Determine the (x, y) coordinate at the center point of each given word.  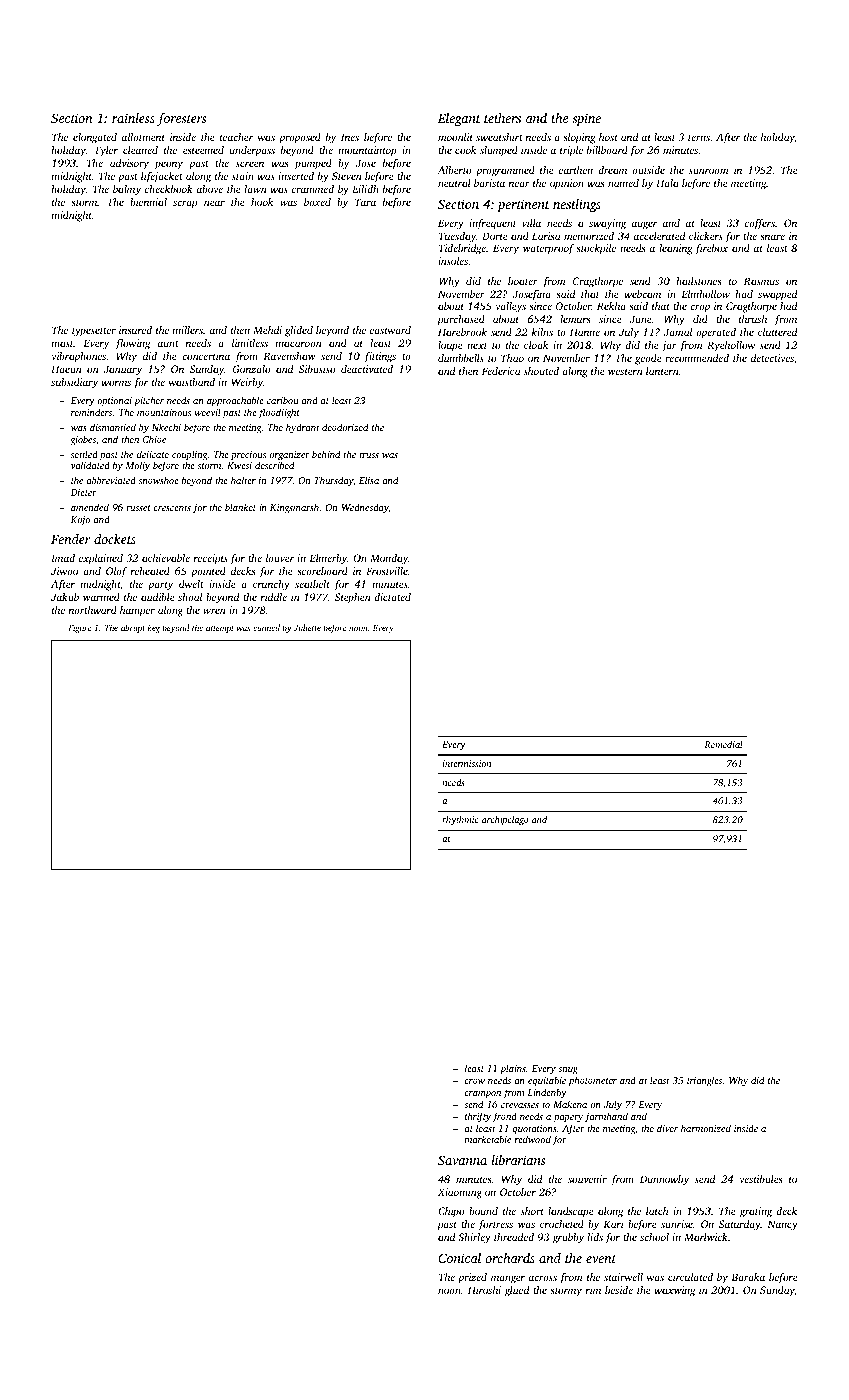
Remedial (723, 744)
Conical (459, 1258)
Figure (79, 629)
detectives (772, 358)
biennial (148, 202)
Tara (365, 202)
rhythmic (460, 820)
